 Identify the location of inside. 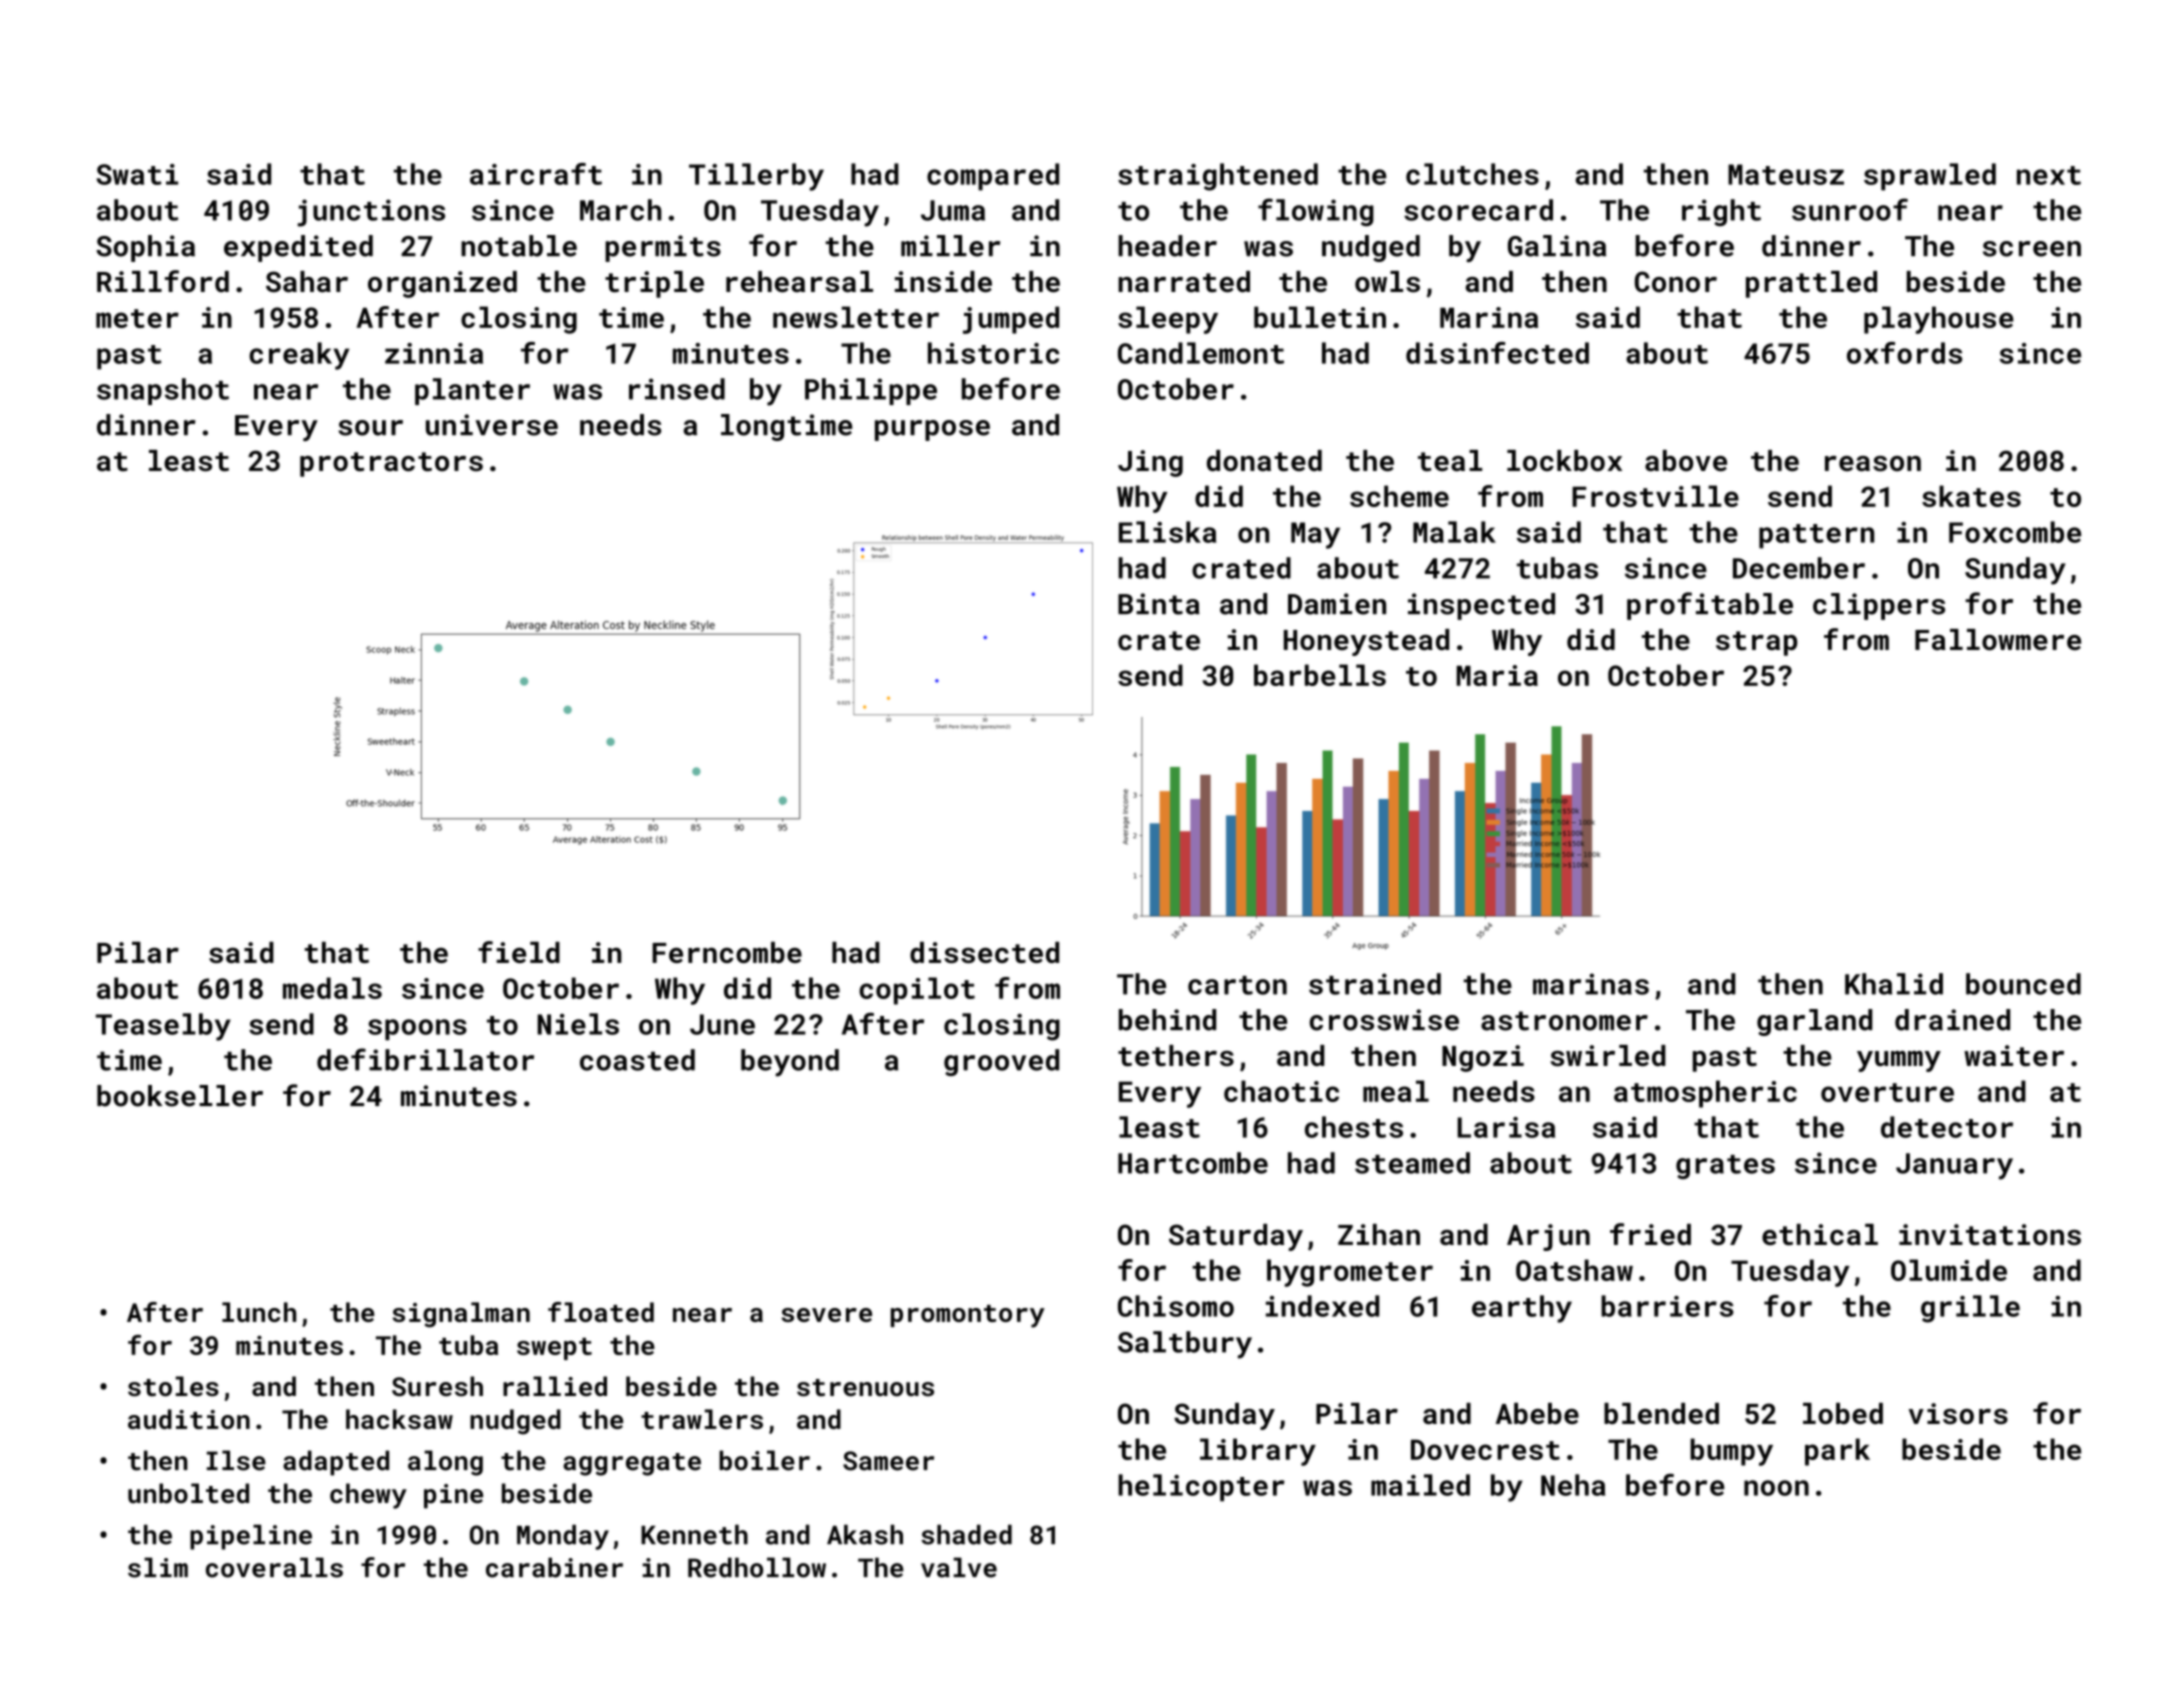
(943, 282).
